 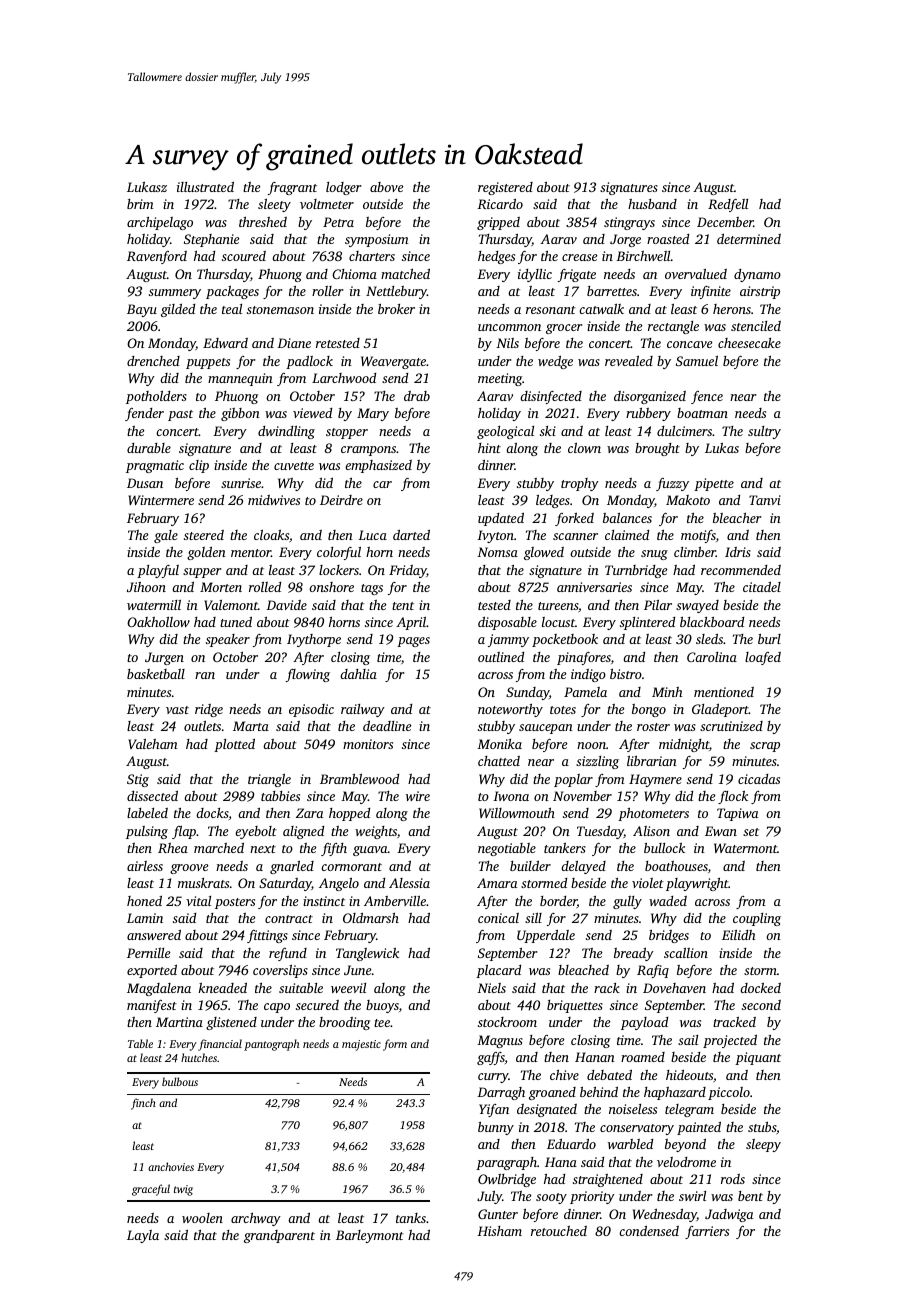 I want to click on bulbous, so click(x=180, y=1081).
